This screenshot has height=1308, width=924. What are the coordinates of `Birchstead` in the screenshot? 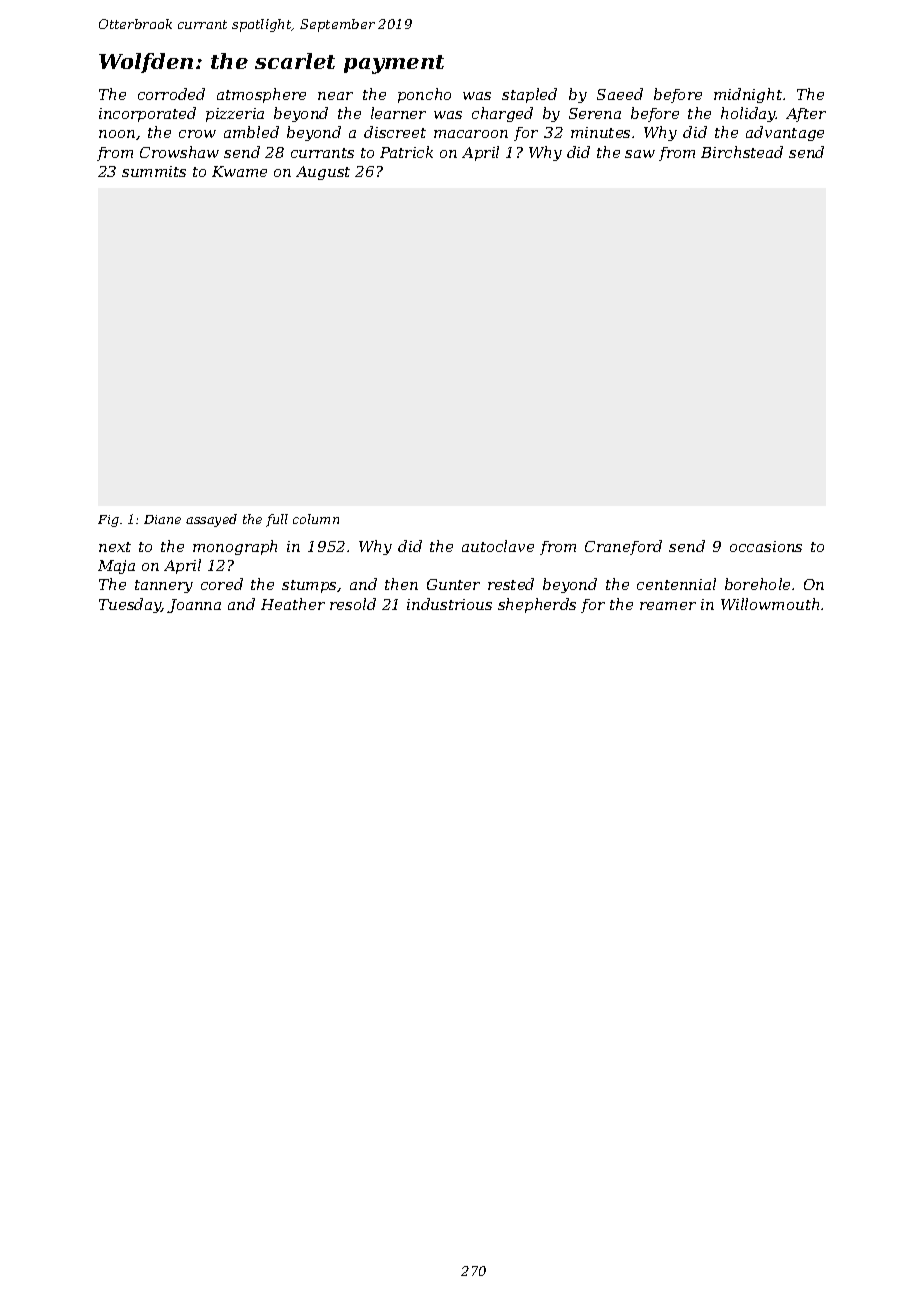 It's located at (742, 152).
